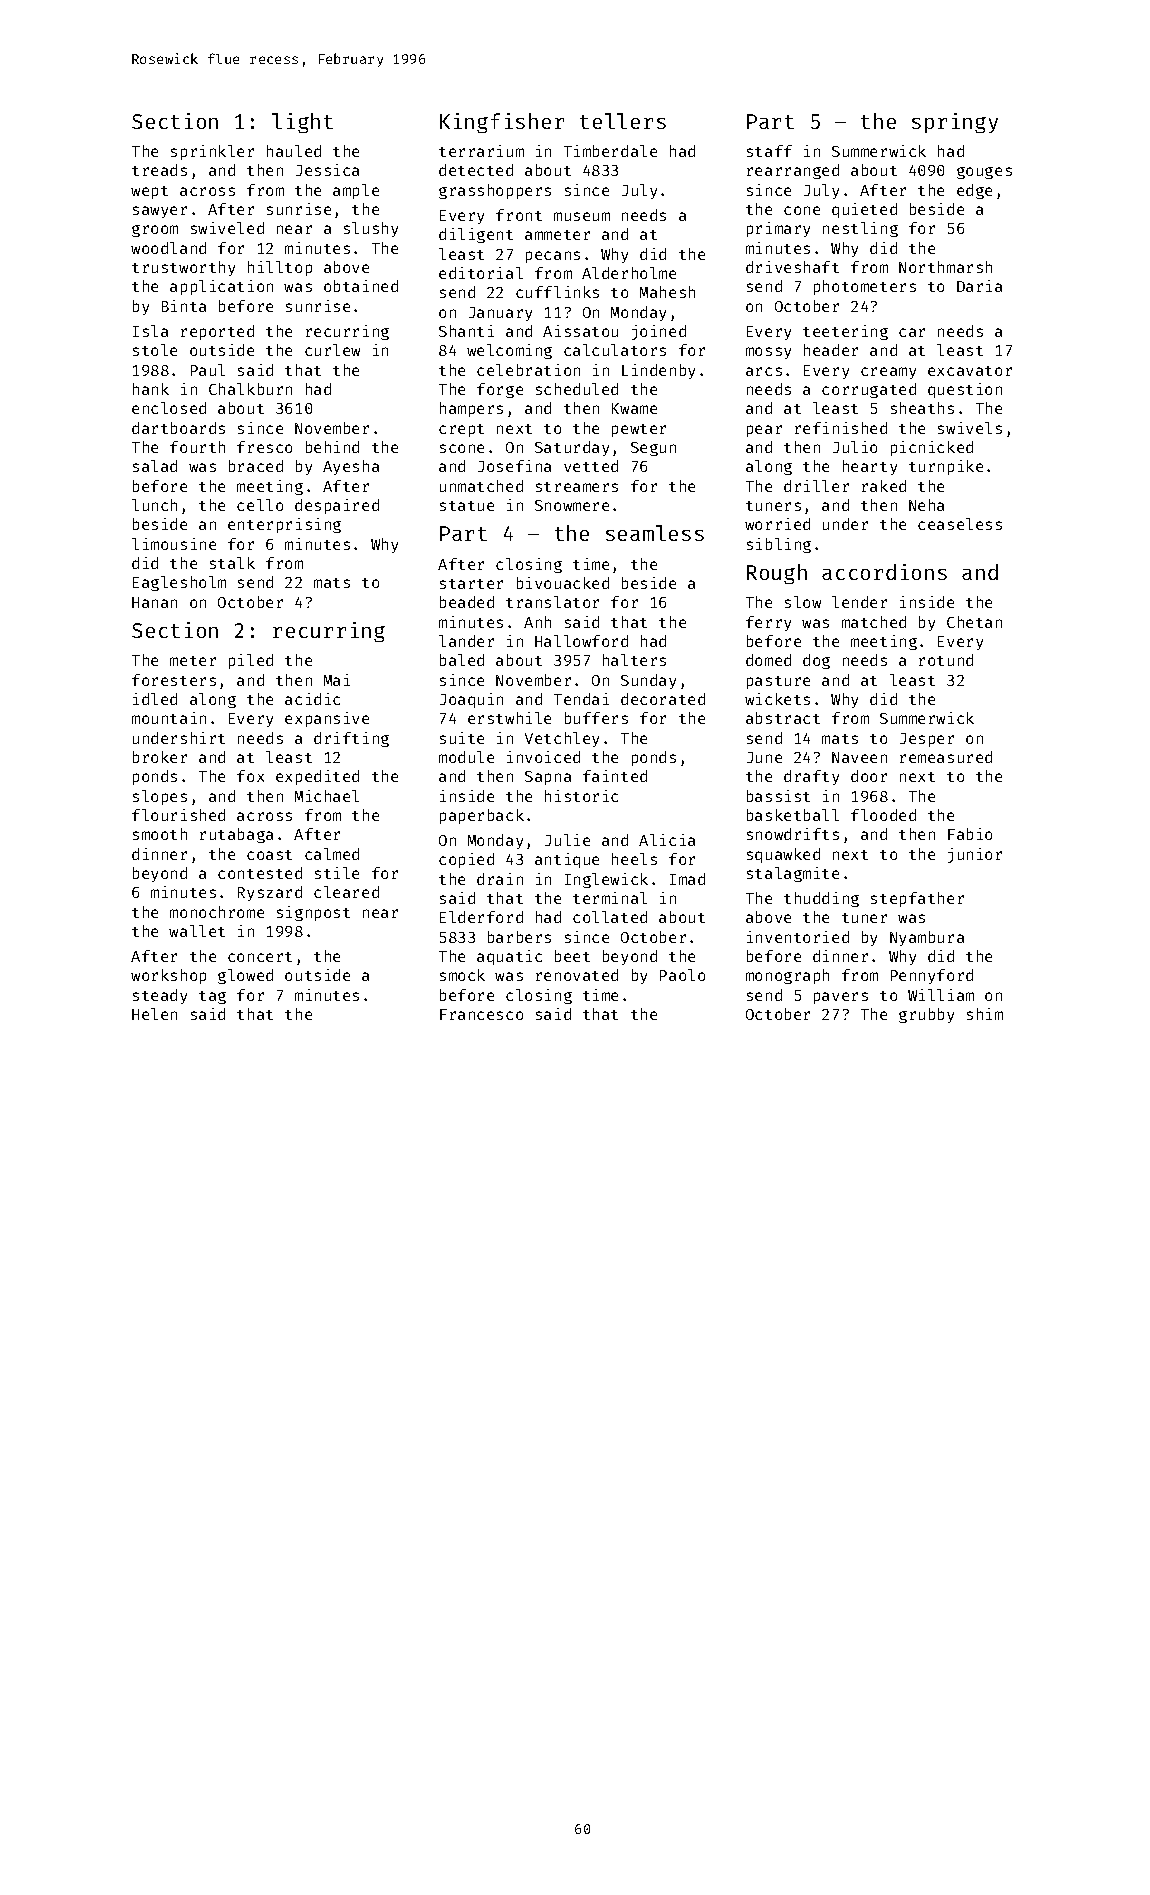 The image size is (1150, 1895). Describe the element at coordinates (769, 151) in the screenshot. I see `staff` at that location.
